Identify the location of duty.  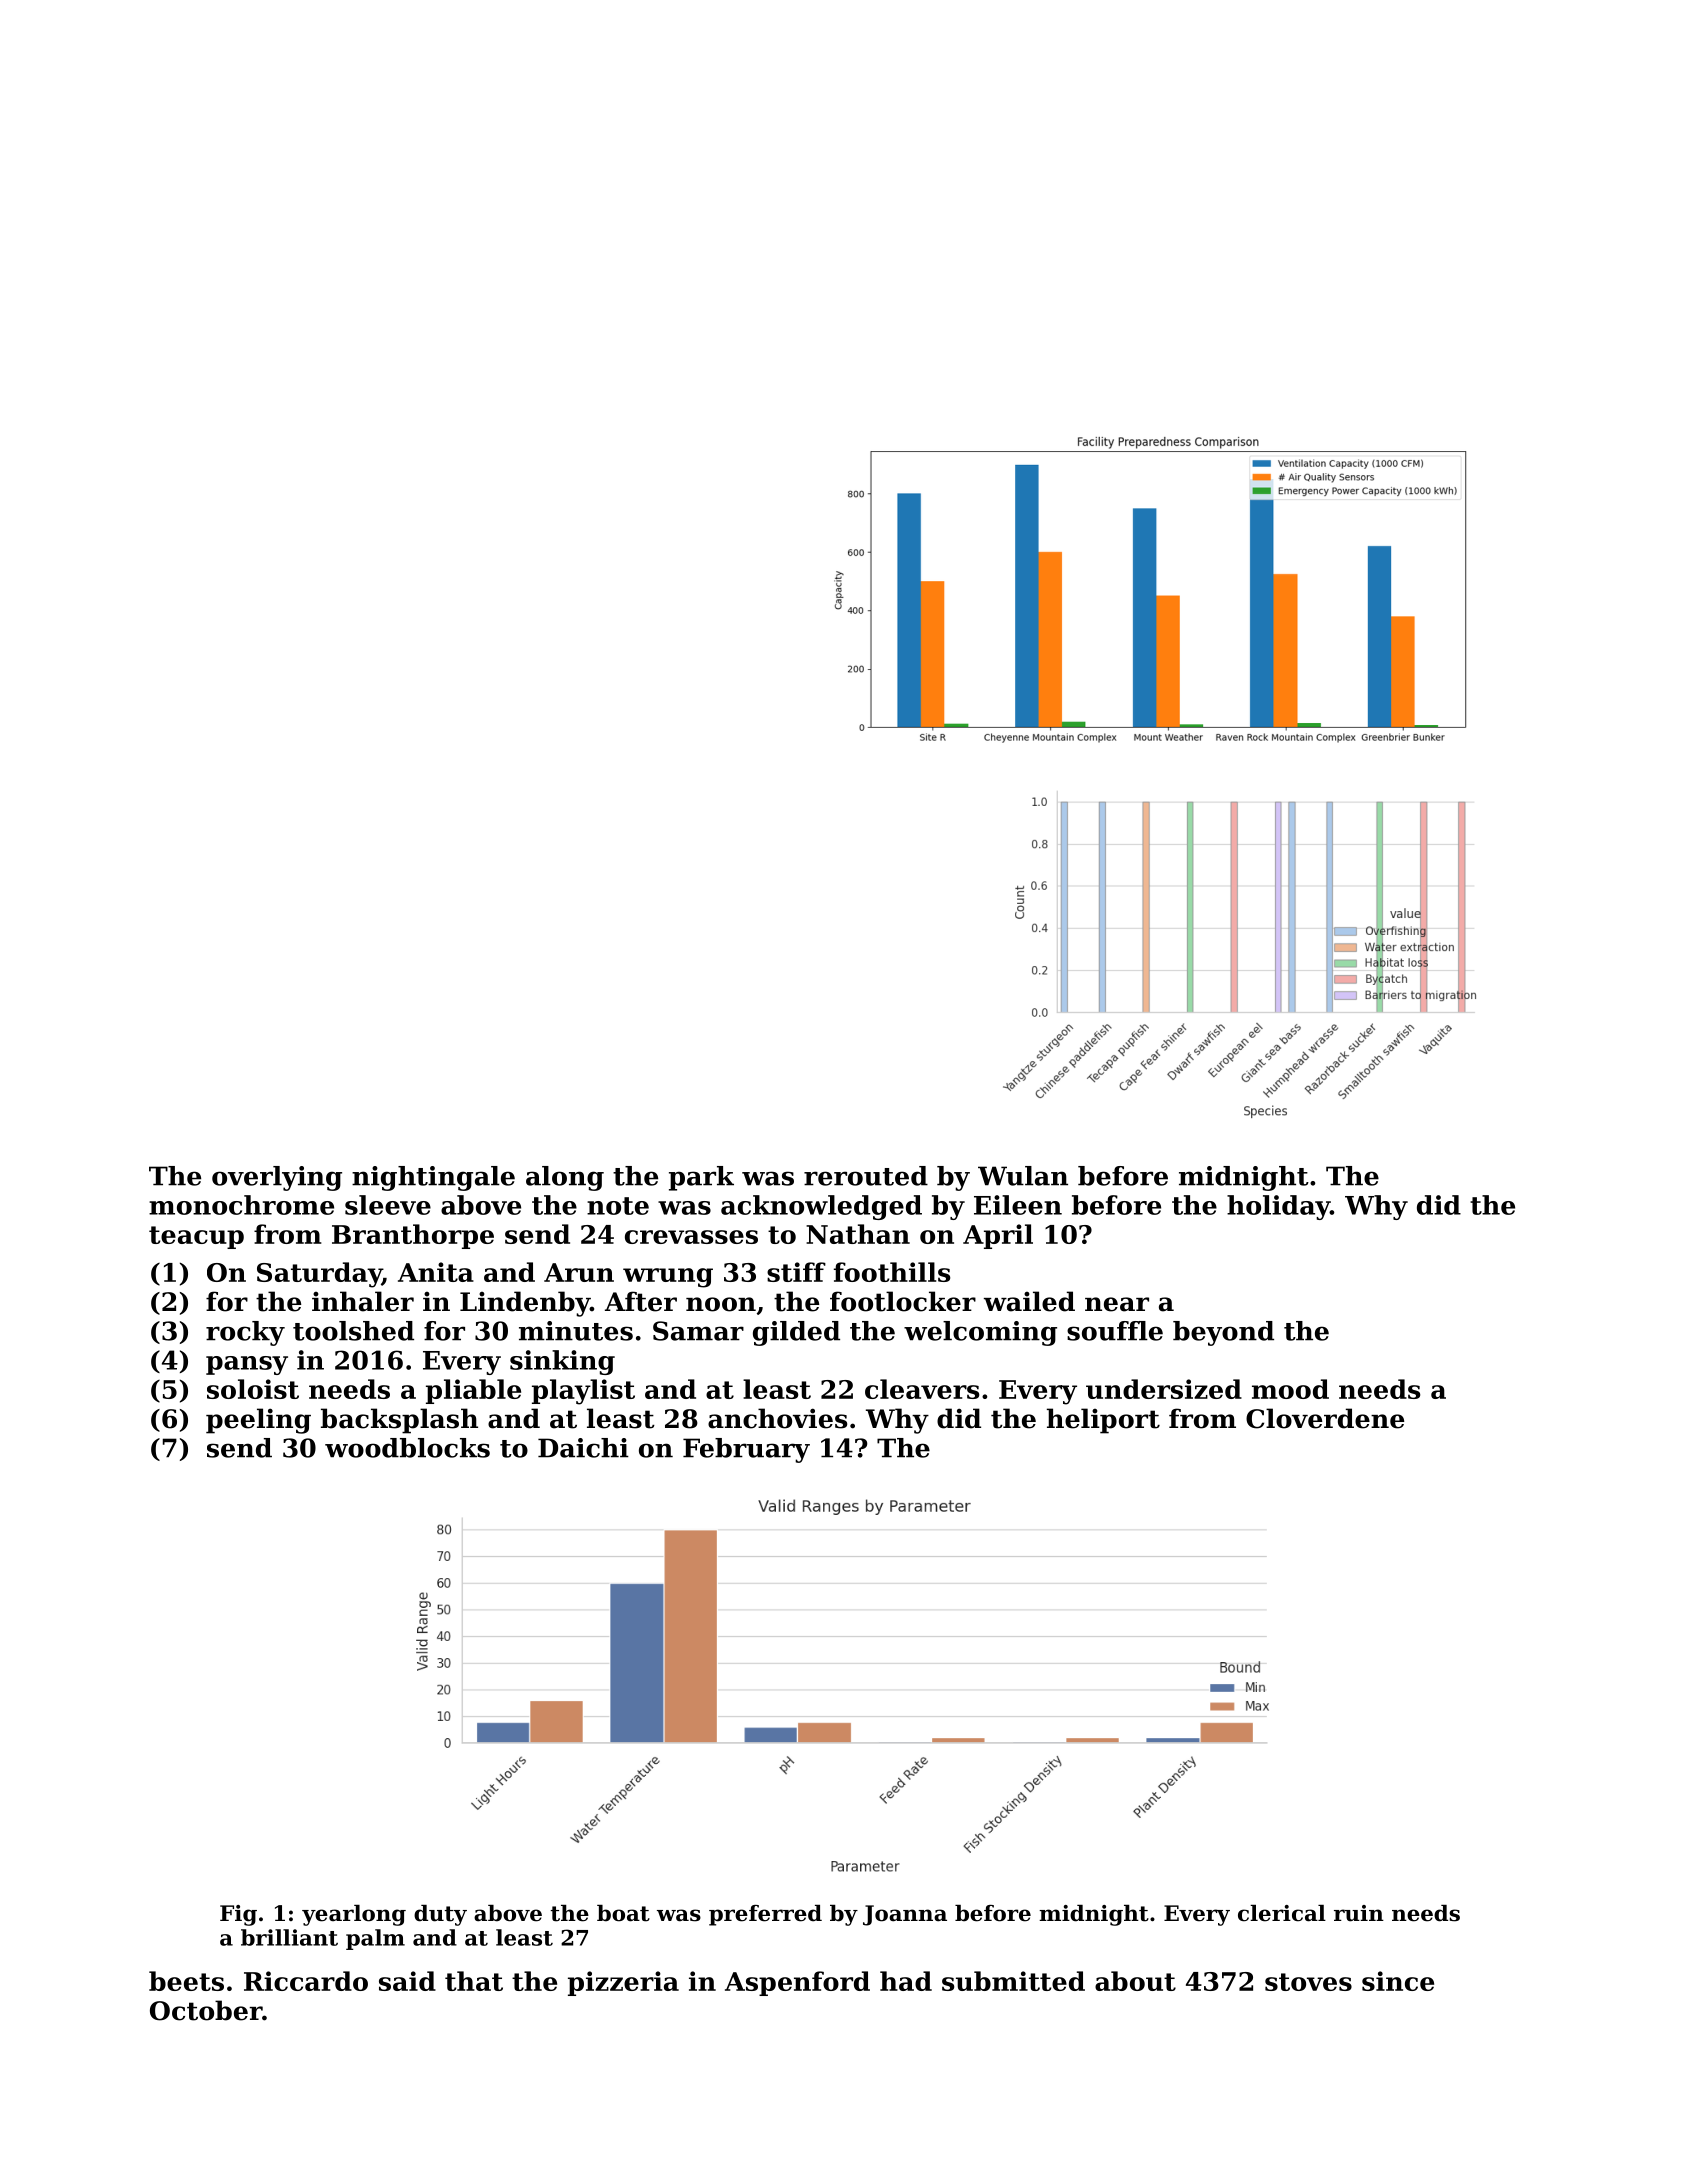
(440, 1915).
